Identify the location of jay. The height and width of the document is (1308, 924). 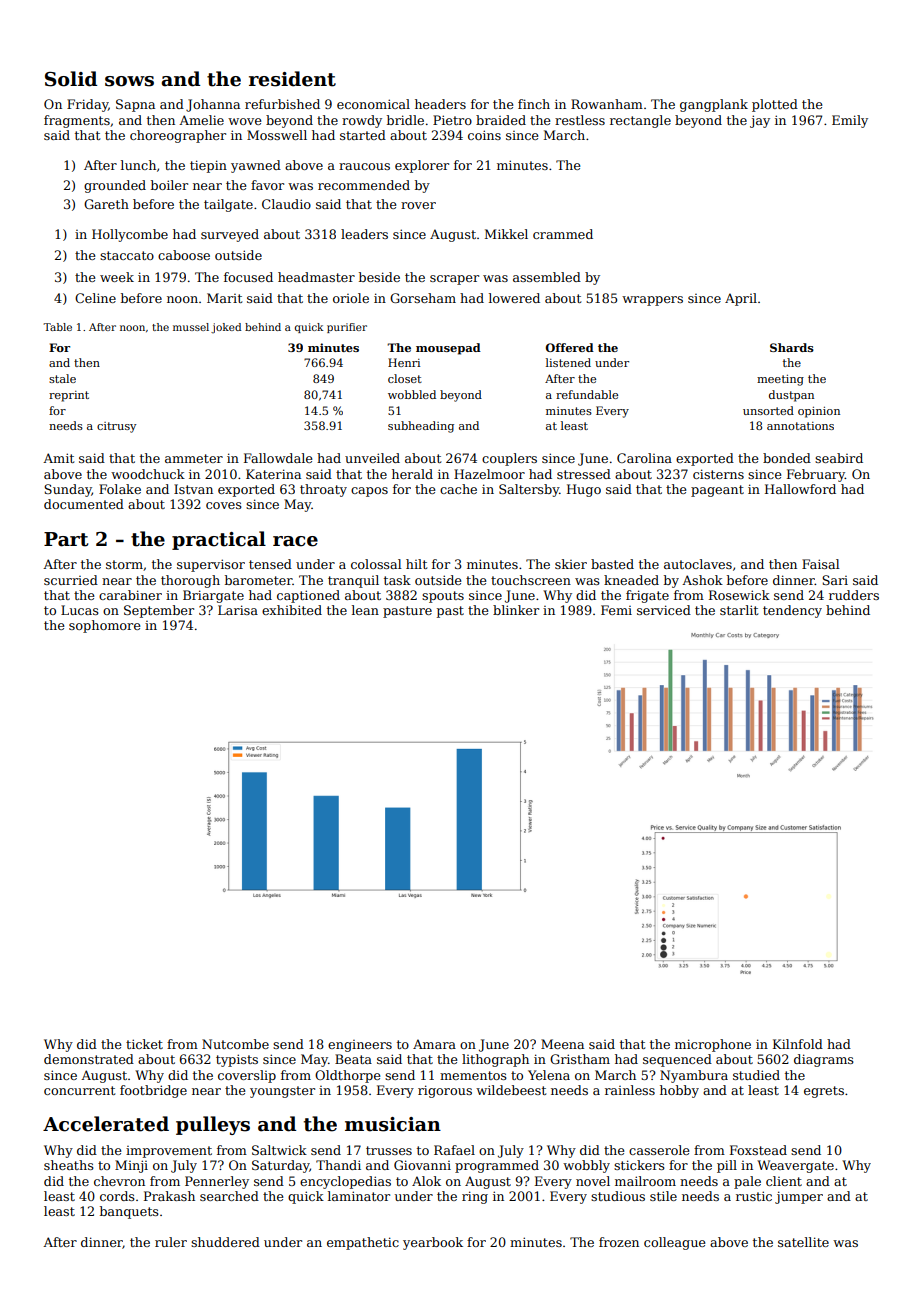
(760, 121).
